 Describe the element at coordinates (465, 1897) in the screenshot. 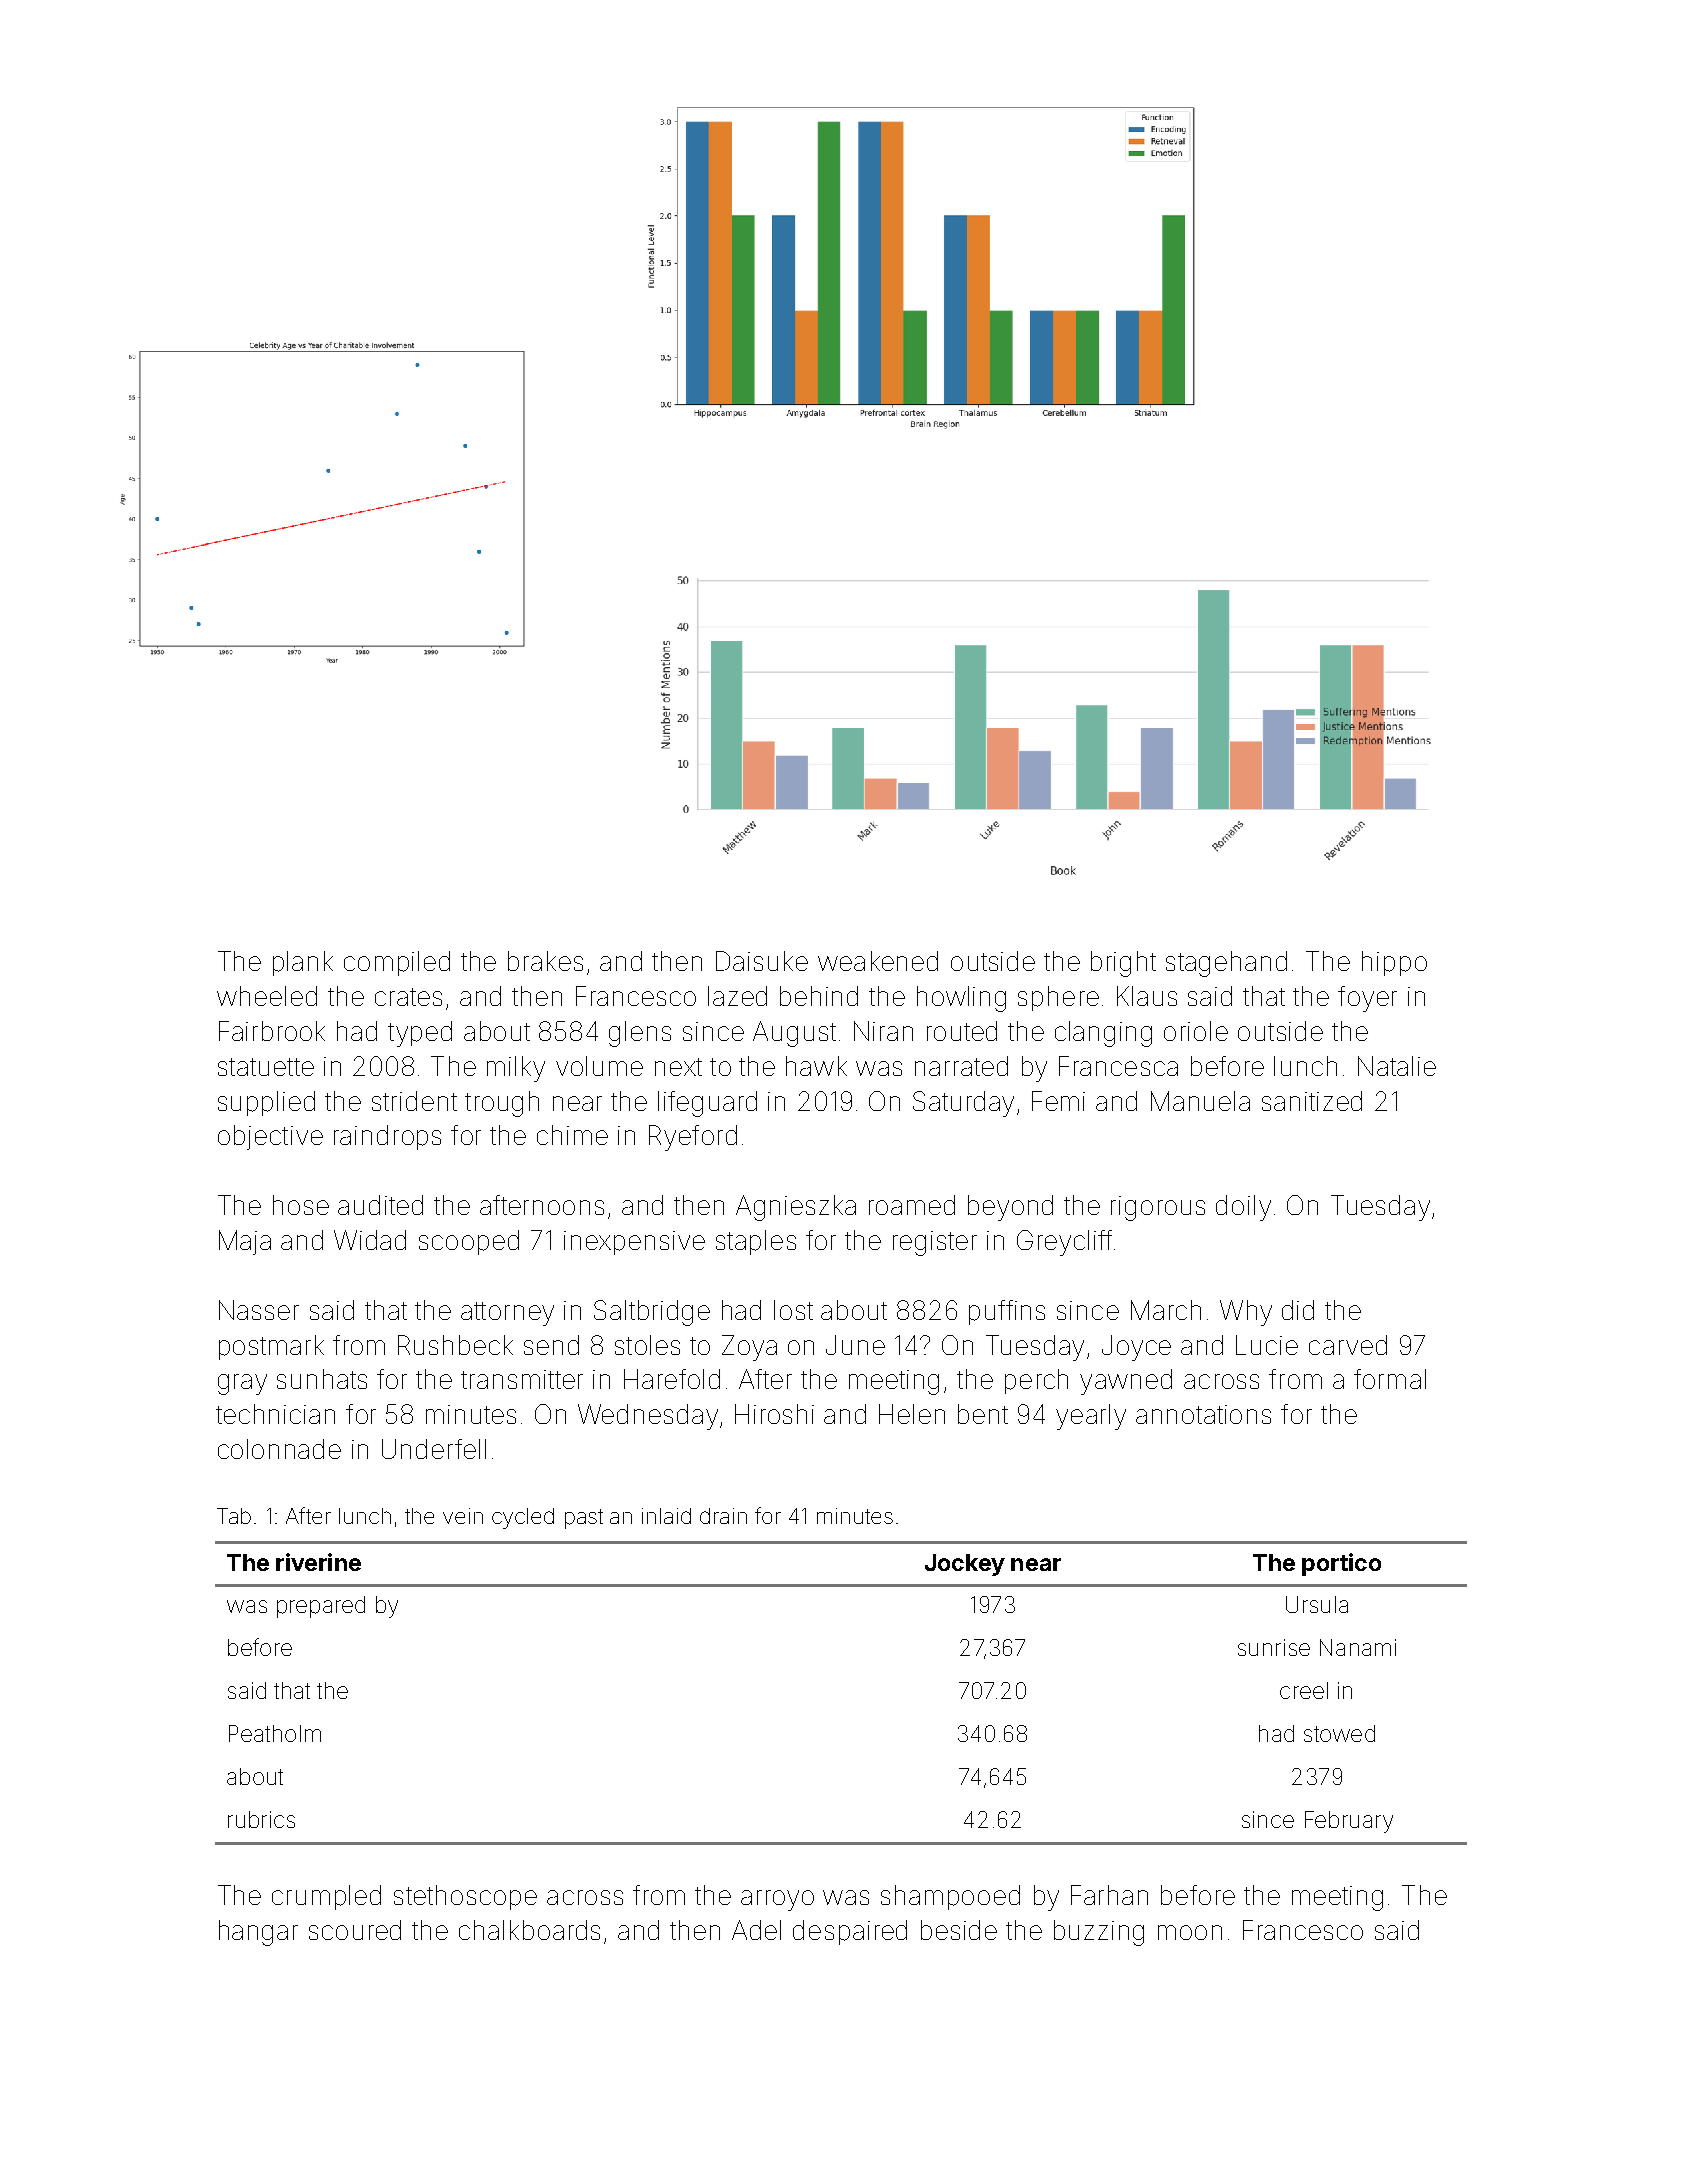

I see `stethoscope` at that location.
